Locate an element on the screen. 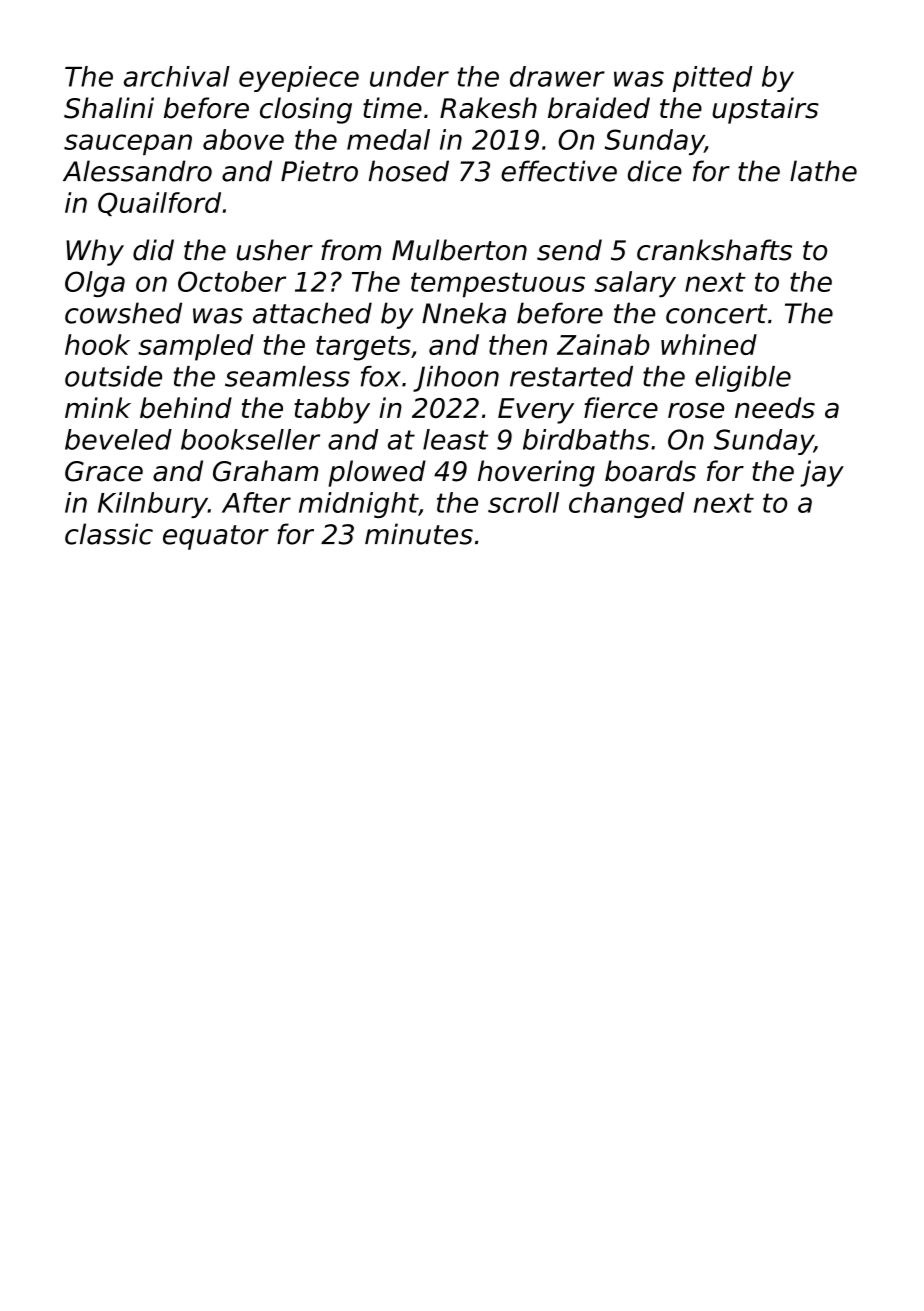 The image size is (924, 1311). scroll is located at coordinates (523, 502).
